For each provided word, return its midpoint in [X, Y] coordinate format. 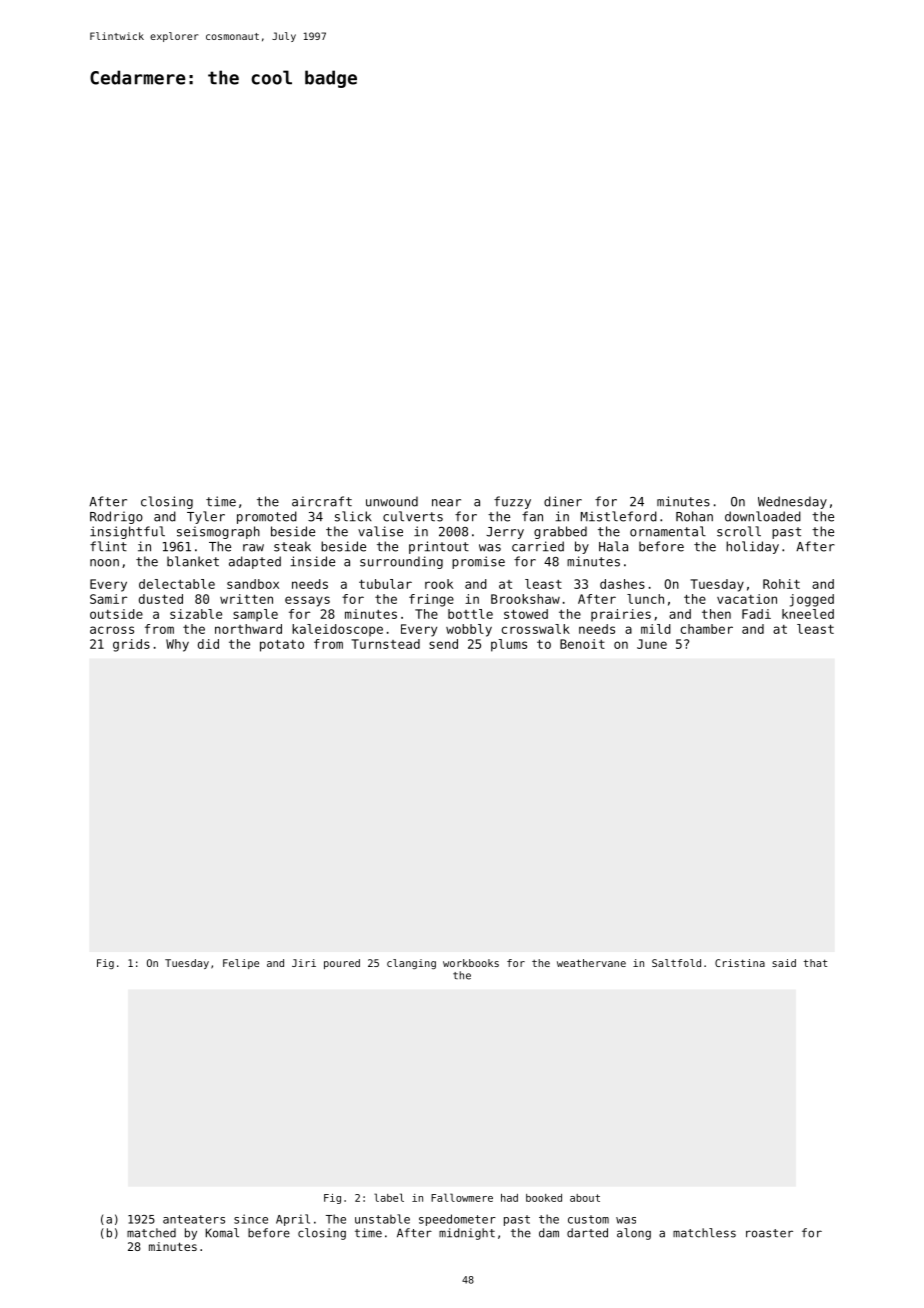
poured [342, 964]
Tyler [206, 517]
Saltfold [676, 963]
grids [131, 645]
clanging [411, 964]
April [293, 1220]
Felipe [241, 964]
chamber [707, 629]
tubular [385, 584]
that [815, 963]
